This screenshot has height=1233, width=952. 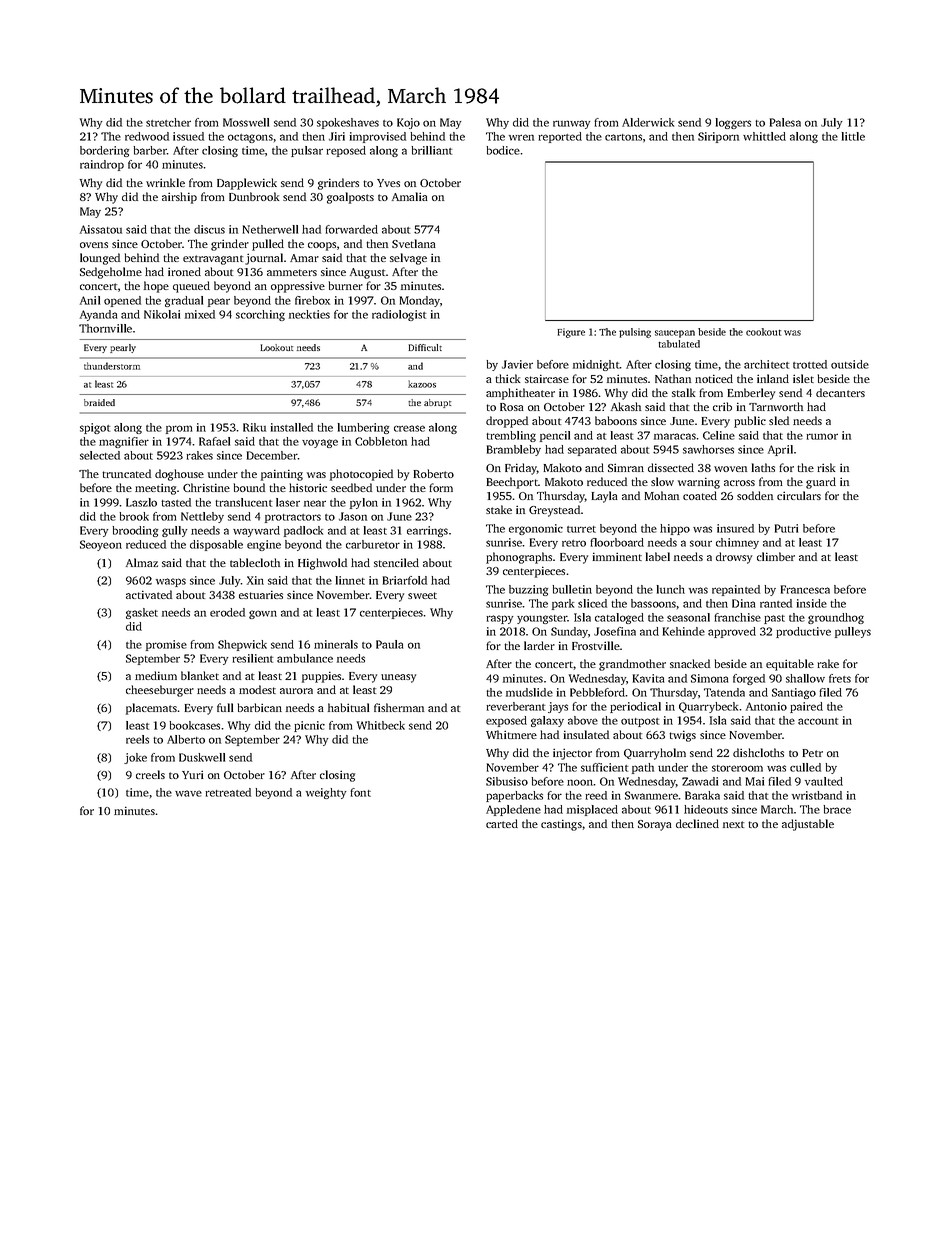 What do you see at coordinates (168, 122) in the screenshot?
I see `stretcher` at bounding box center [168, 122].
